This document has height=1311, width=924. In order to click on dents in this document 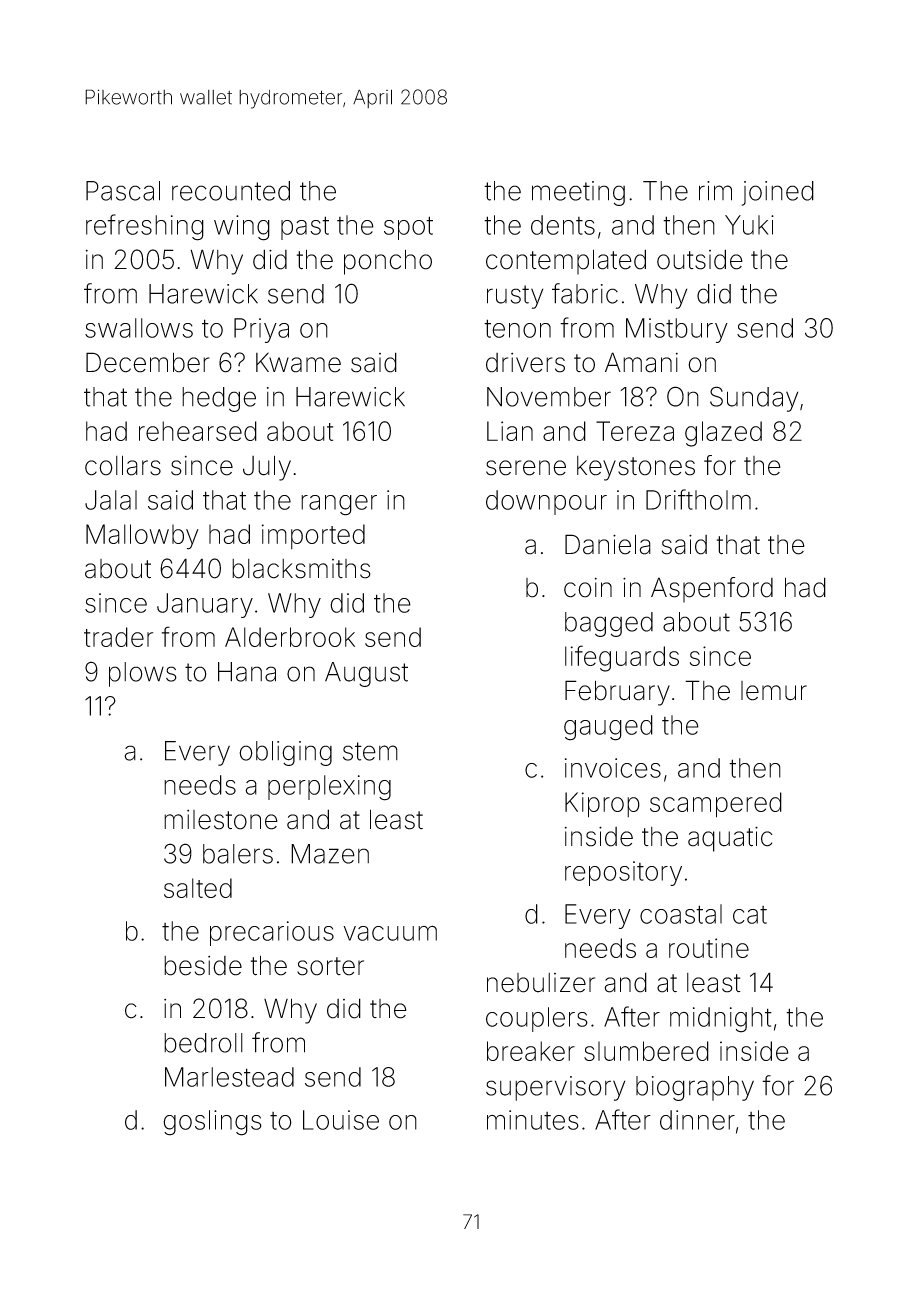, I will do `click(563, 225)`.
